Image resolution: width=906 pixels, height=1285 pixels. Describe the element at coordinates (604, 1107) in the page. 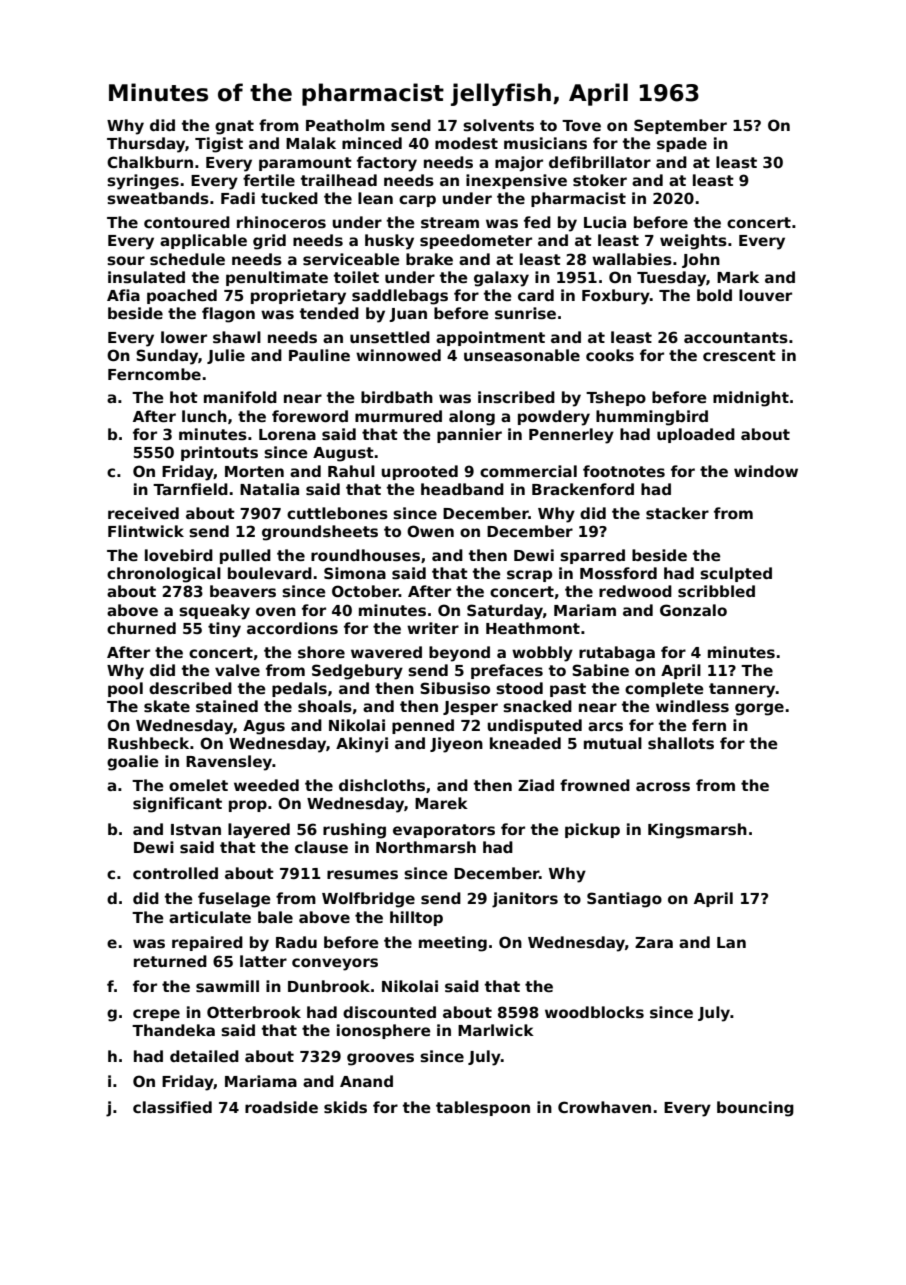

I see `Crowhaven` at that location.
